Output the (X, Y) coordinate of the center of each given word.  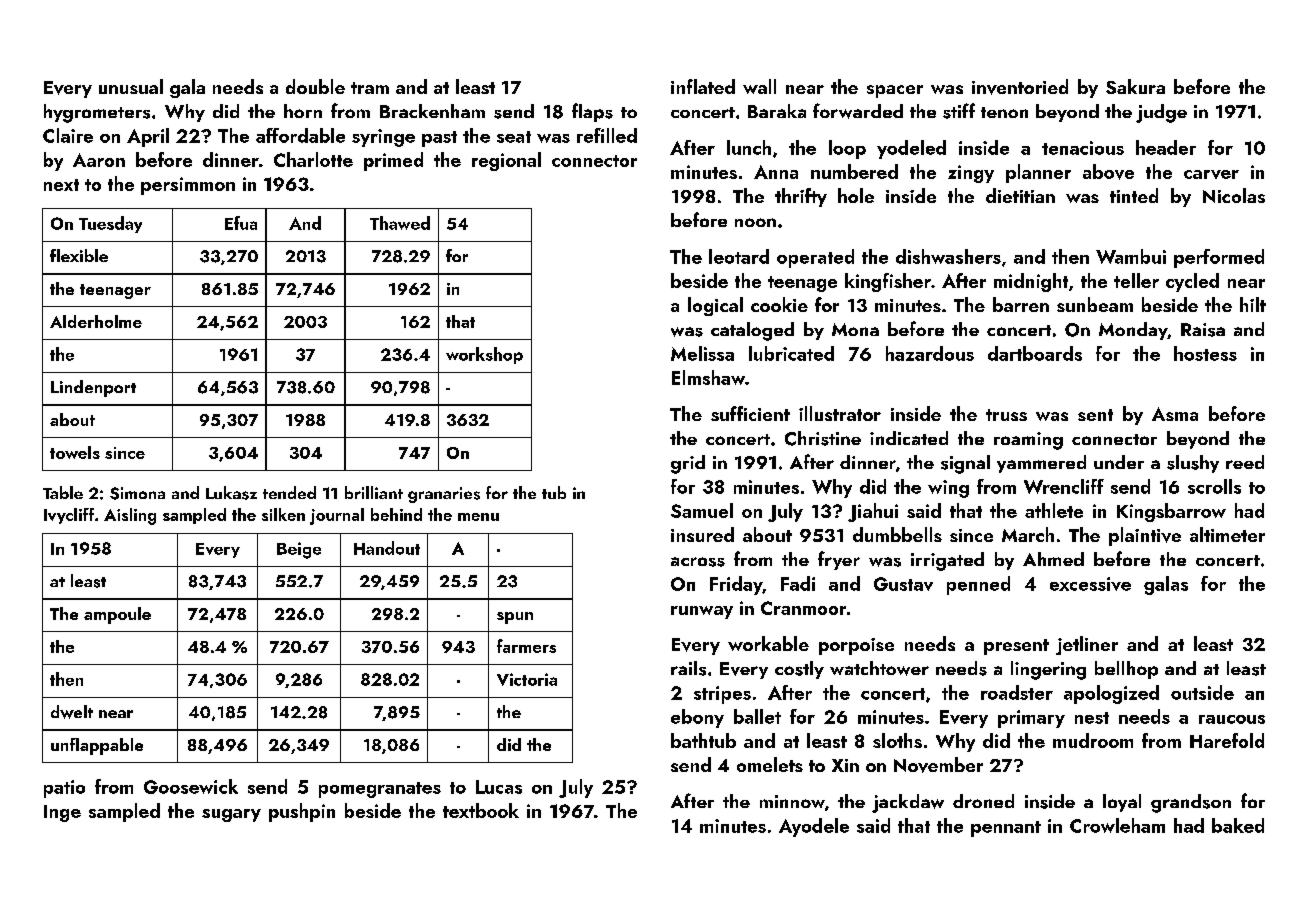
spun (515, 618)
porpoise (856, 646)
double (315, 86)
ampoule (117, 615)
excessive (1090, 584)
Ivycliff (69, 516)
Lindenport (93, 388)
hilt (1253, 304)
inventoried (1020, 87)
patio (64, 789)
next (61, 185)
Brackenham (432, 111)
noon (755, 222)
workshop (484, 355)
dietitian (1020, 195)
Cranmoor (803, 608)
